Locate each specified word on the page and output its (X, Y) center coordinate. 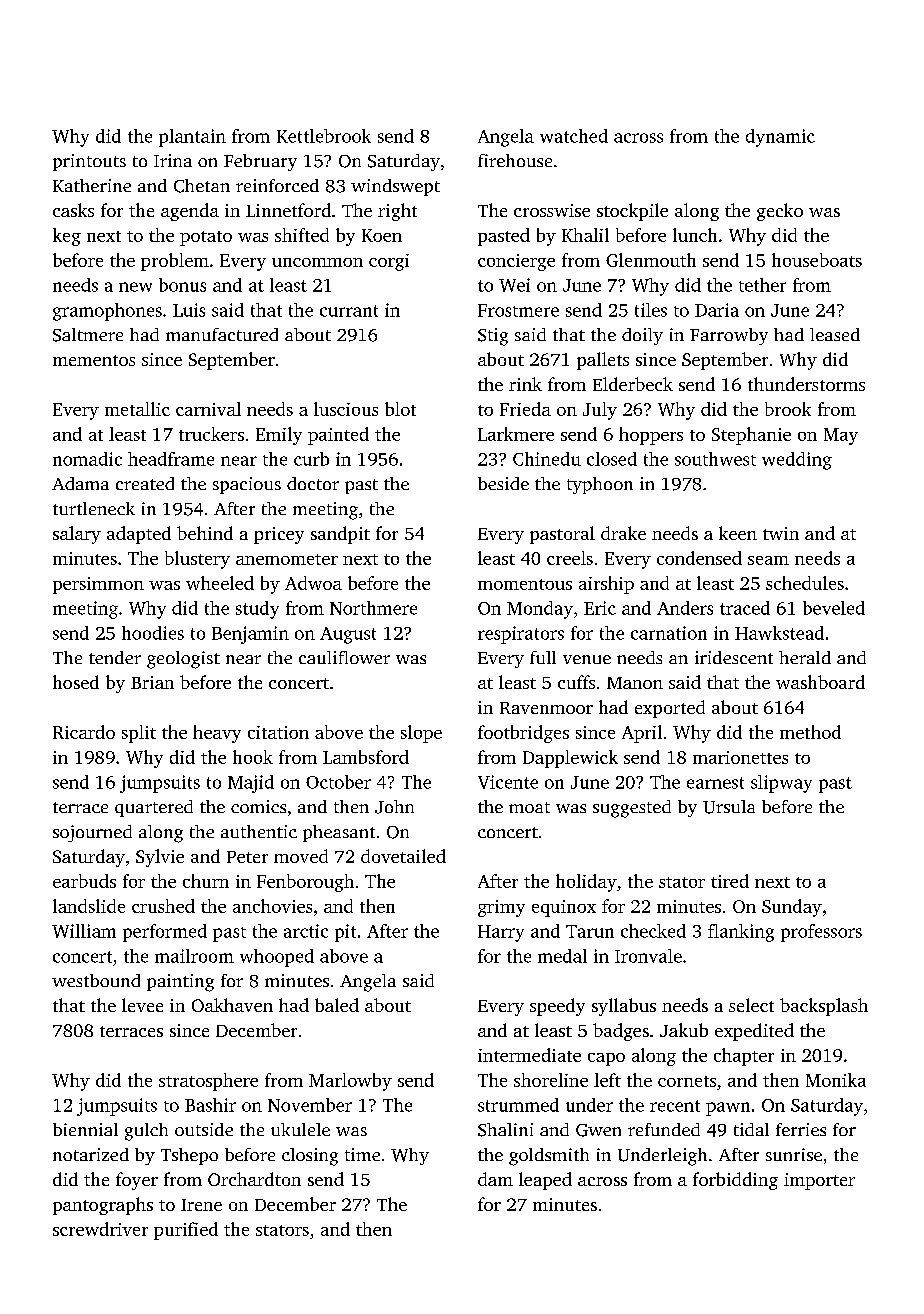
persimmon (98, 585)
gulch (146, 1132)
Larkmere (516, 434)
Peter (247, 857)
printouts (89, 162)
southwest (715, 459)
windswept (395, 187)
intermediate (529, 1055)
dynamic (780, 138)
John (394, 807)
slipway (781, 784)
